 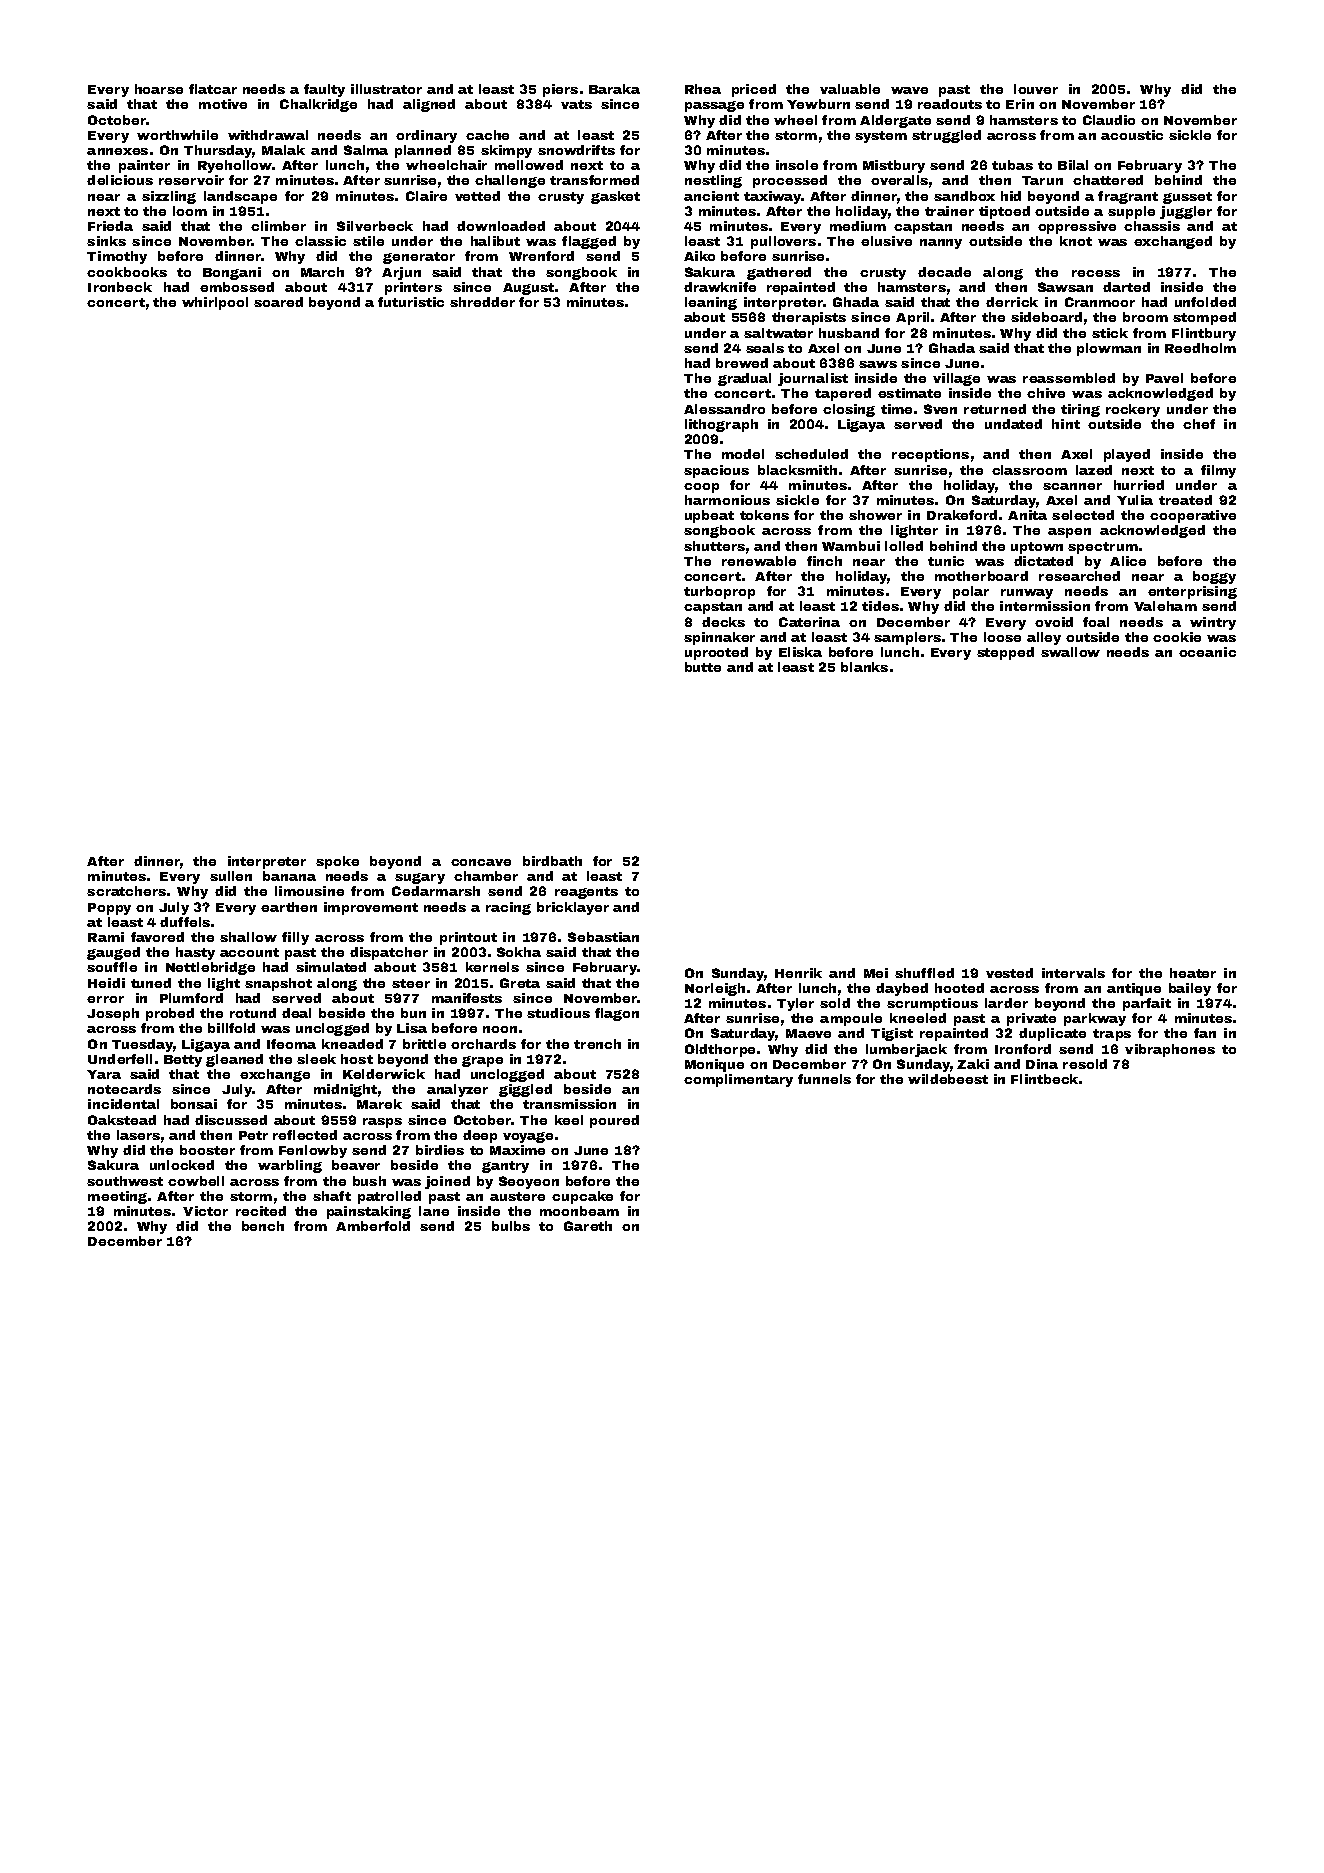 I want to click on fan, so click(x=1205, y=1033).
